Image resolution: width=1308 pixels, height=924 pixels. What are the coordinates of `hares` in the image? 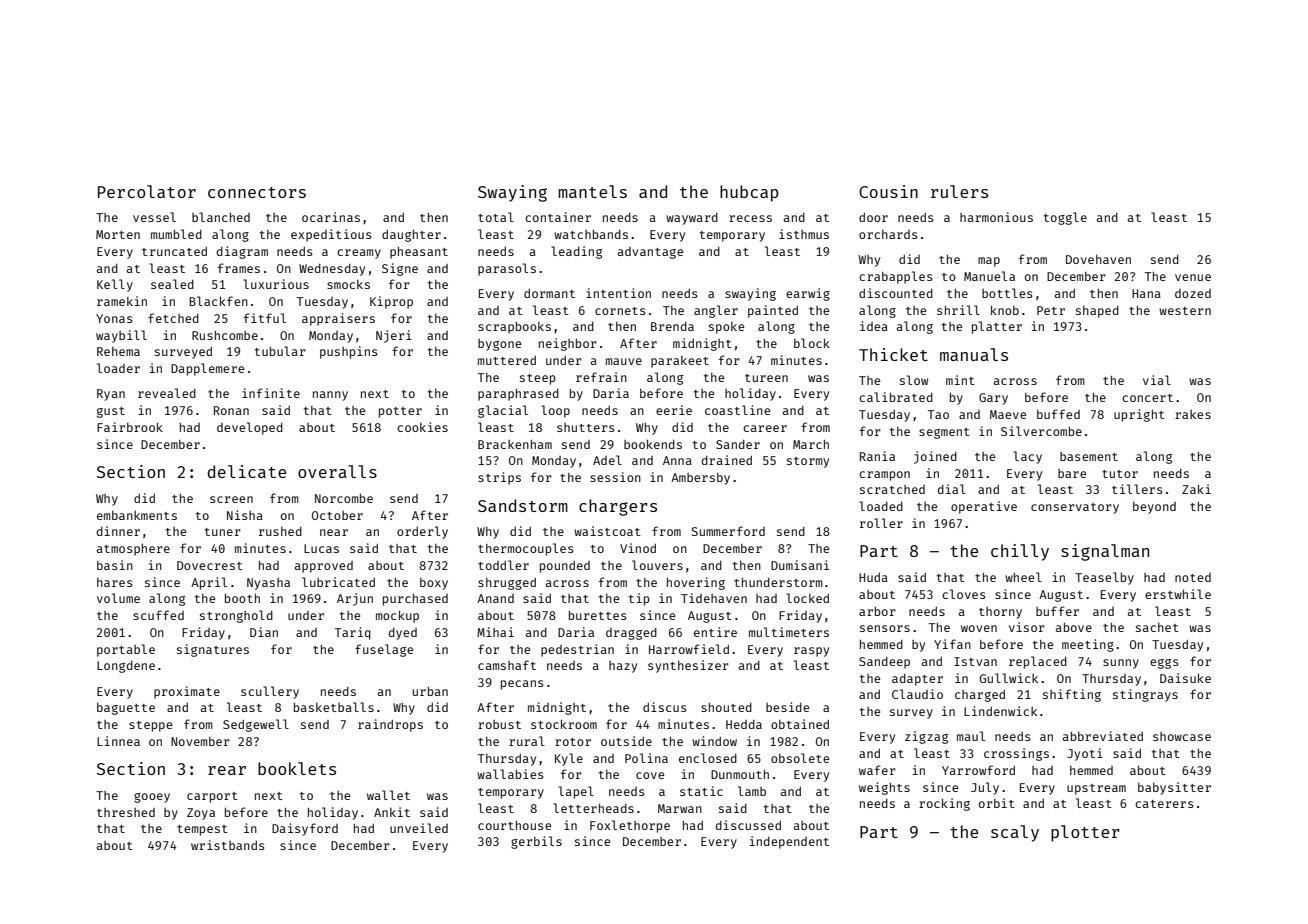 It's located at (115, 582).
